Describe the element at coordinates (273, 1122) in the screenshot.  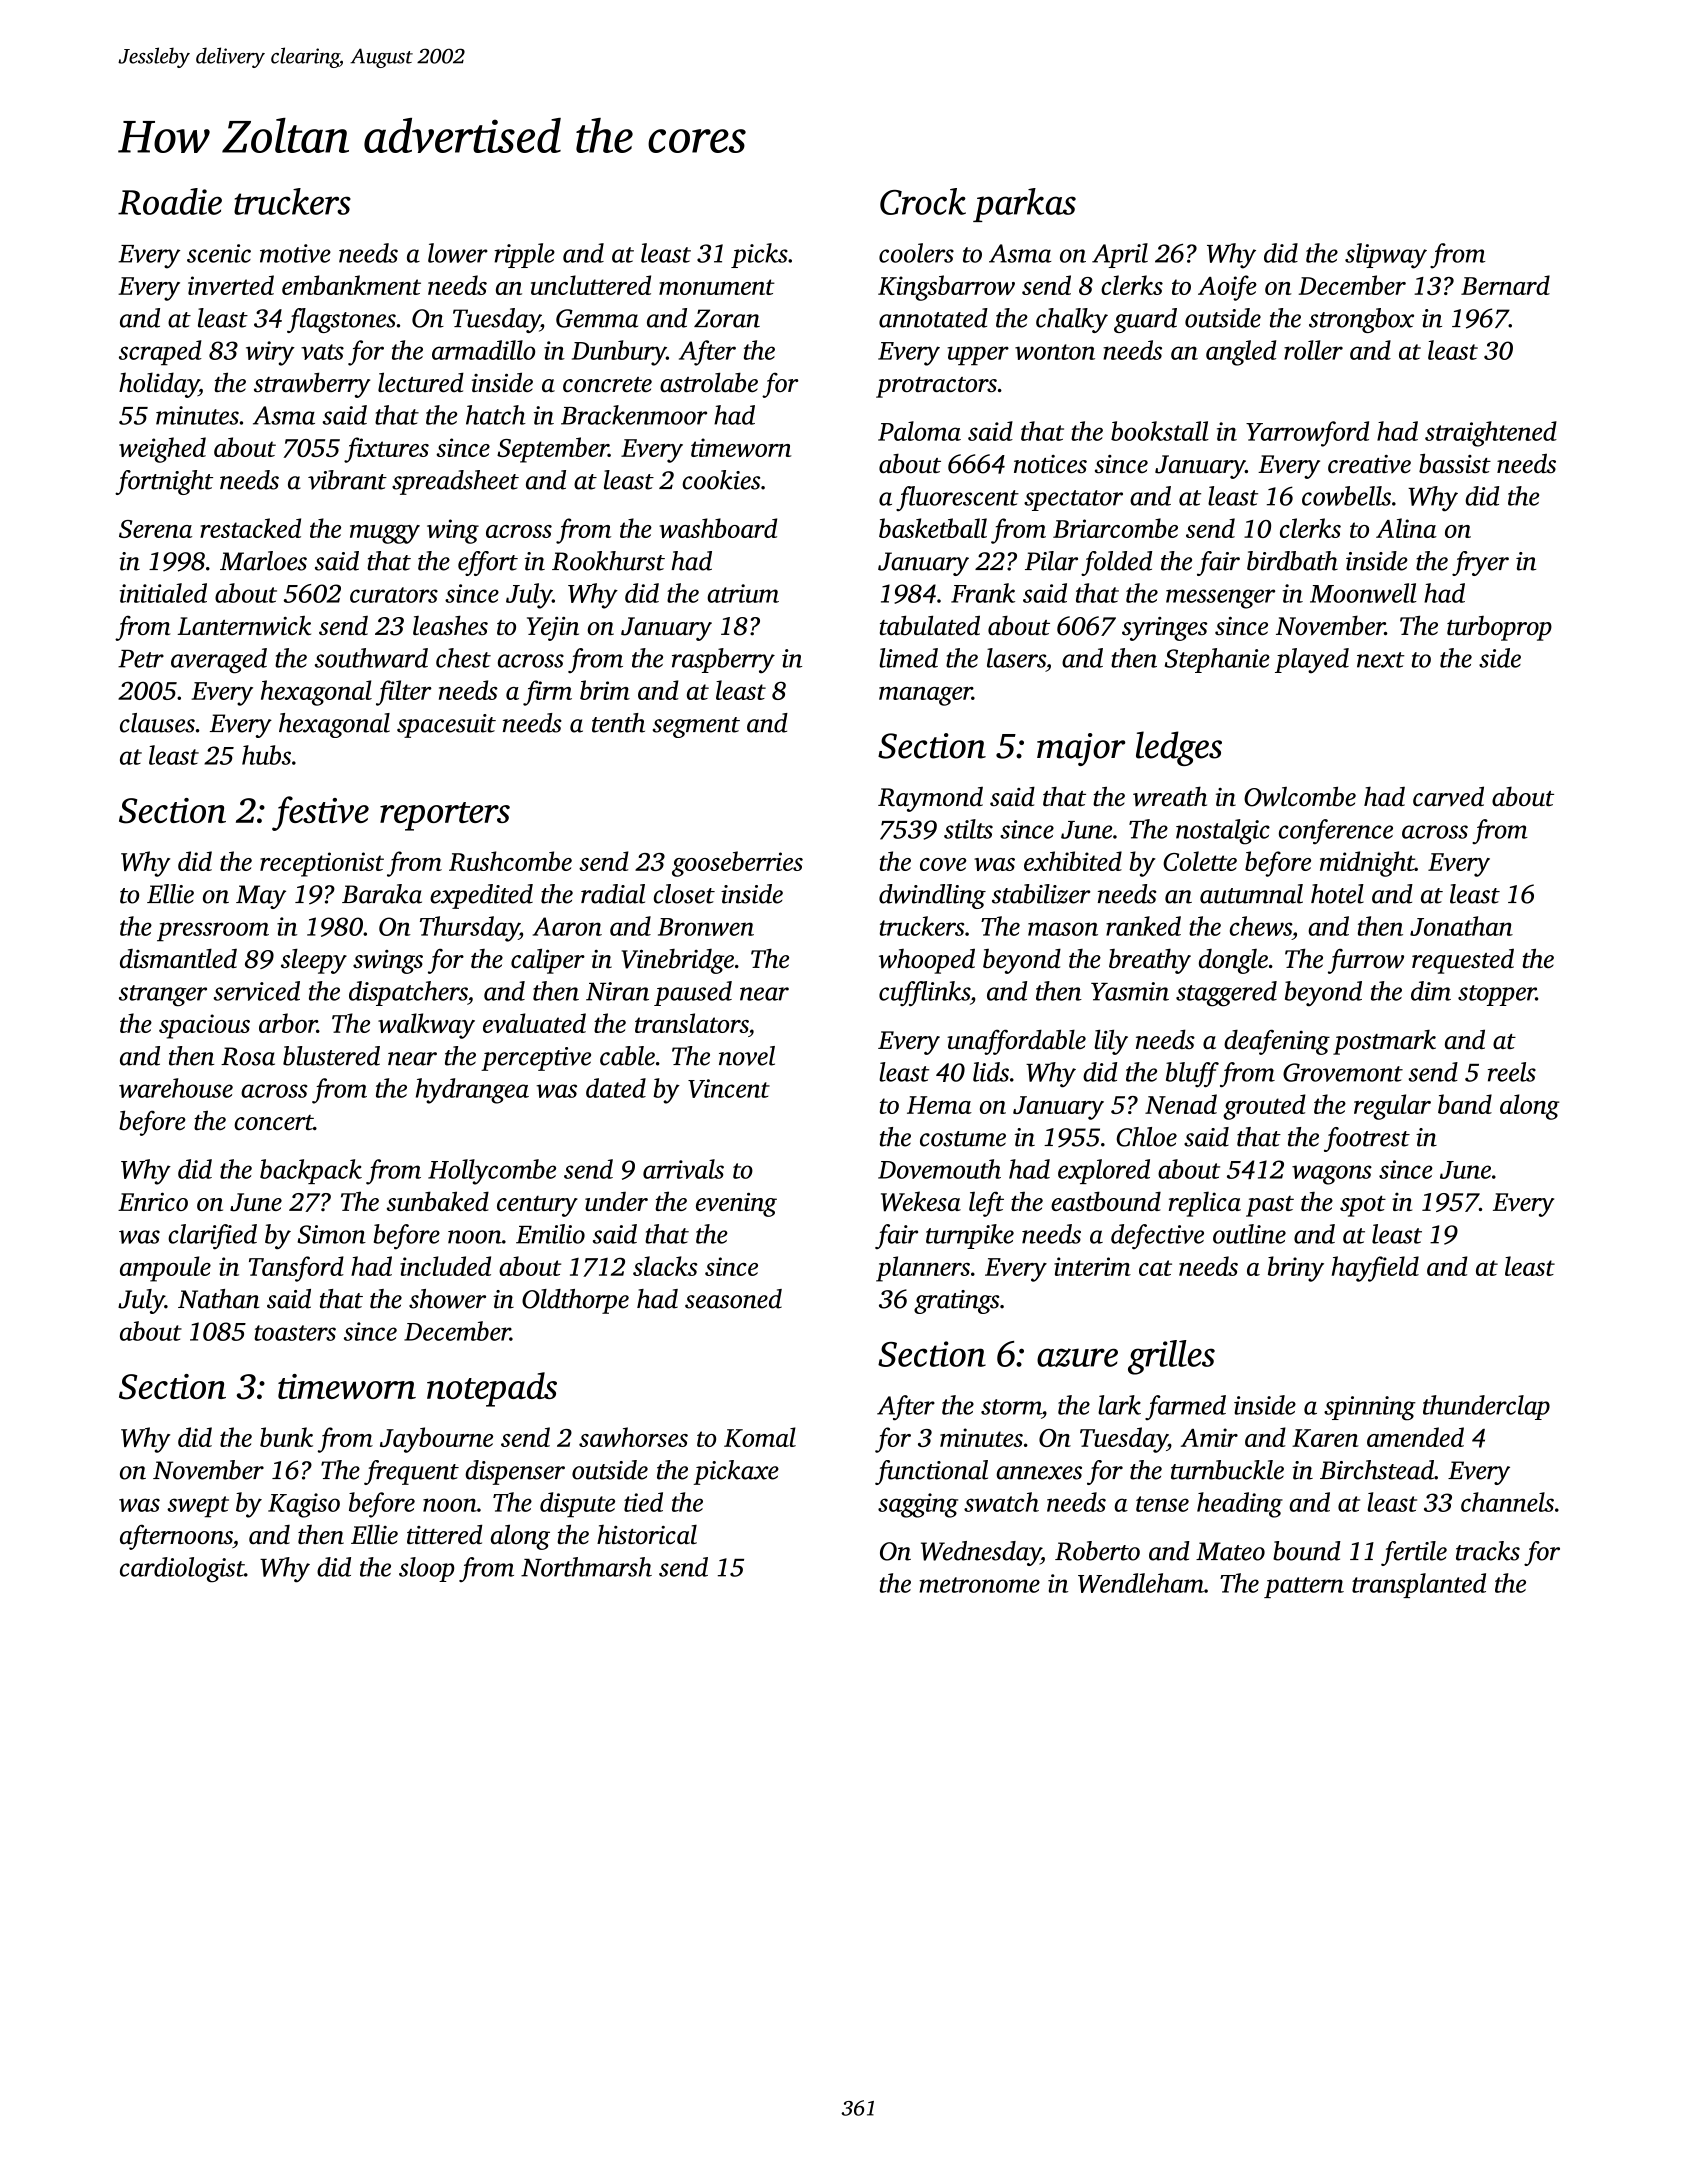
I see `concert` at that location.
